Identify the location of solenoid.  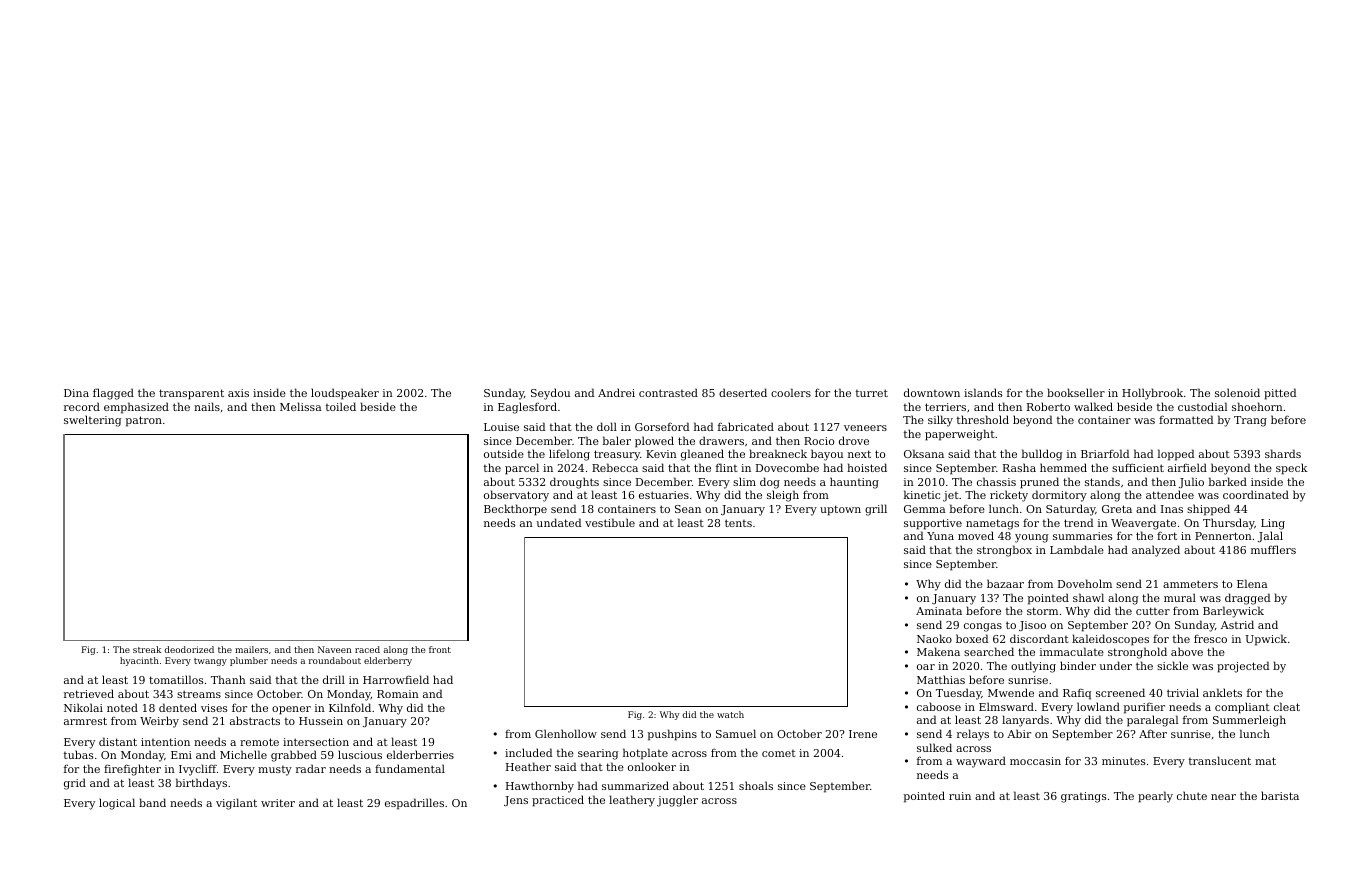
(1237, 392).
